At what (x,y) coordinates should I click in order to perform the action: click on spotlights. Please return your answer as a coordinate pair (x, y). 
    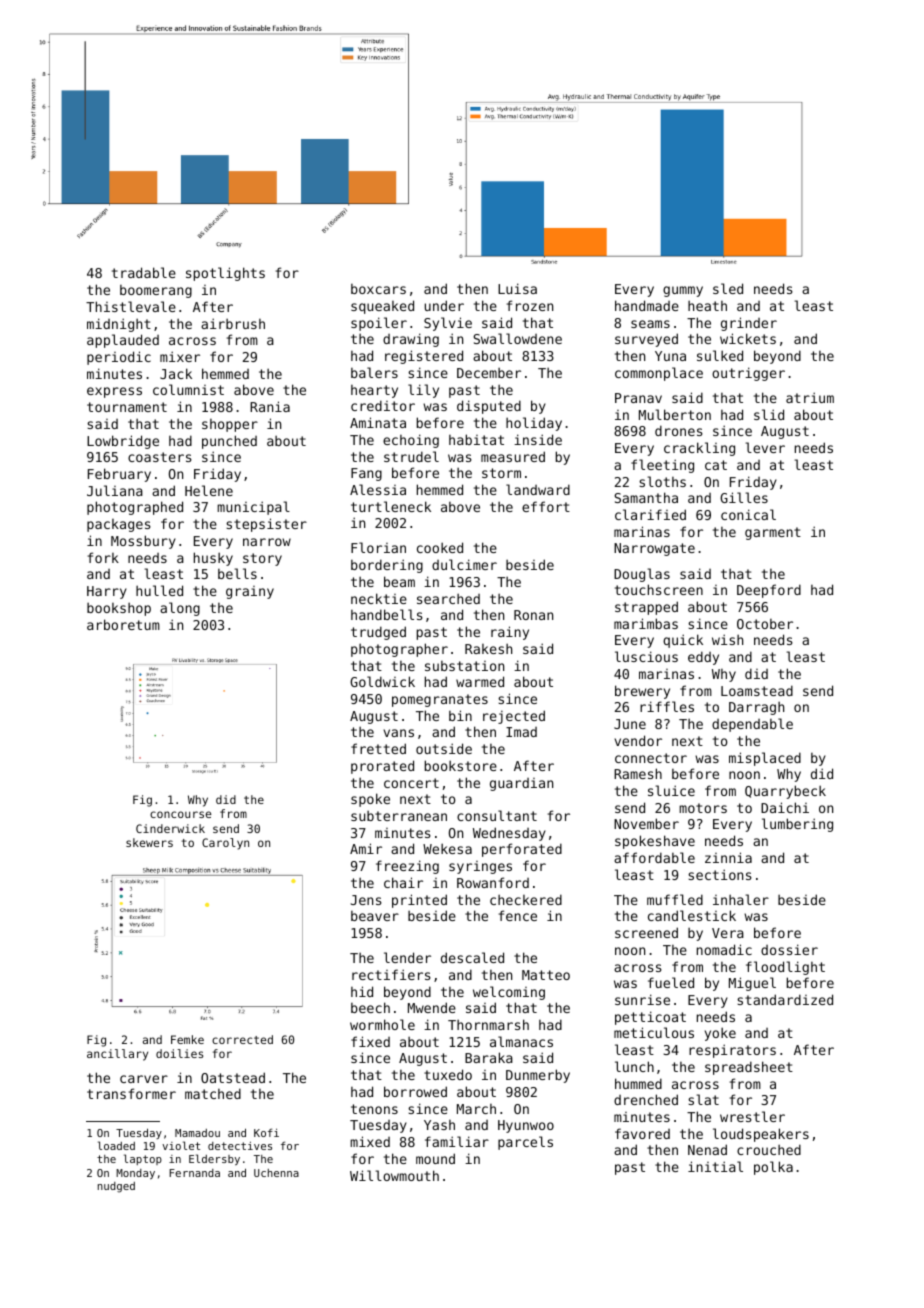
    Looking at the image, I should click on (225, 274).
